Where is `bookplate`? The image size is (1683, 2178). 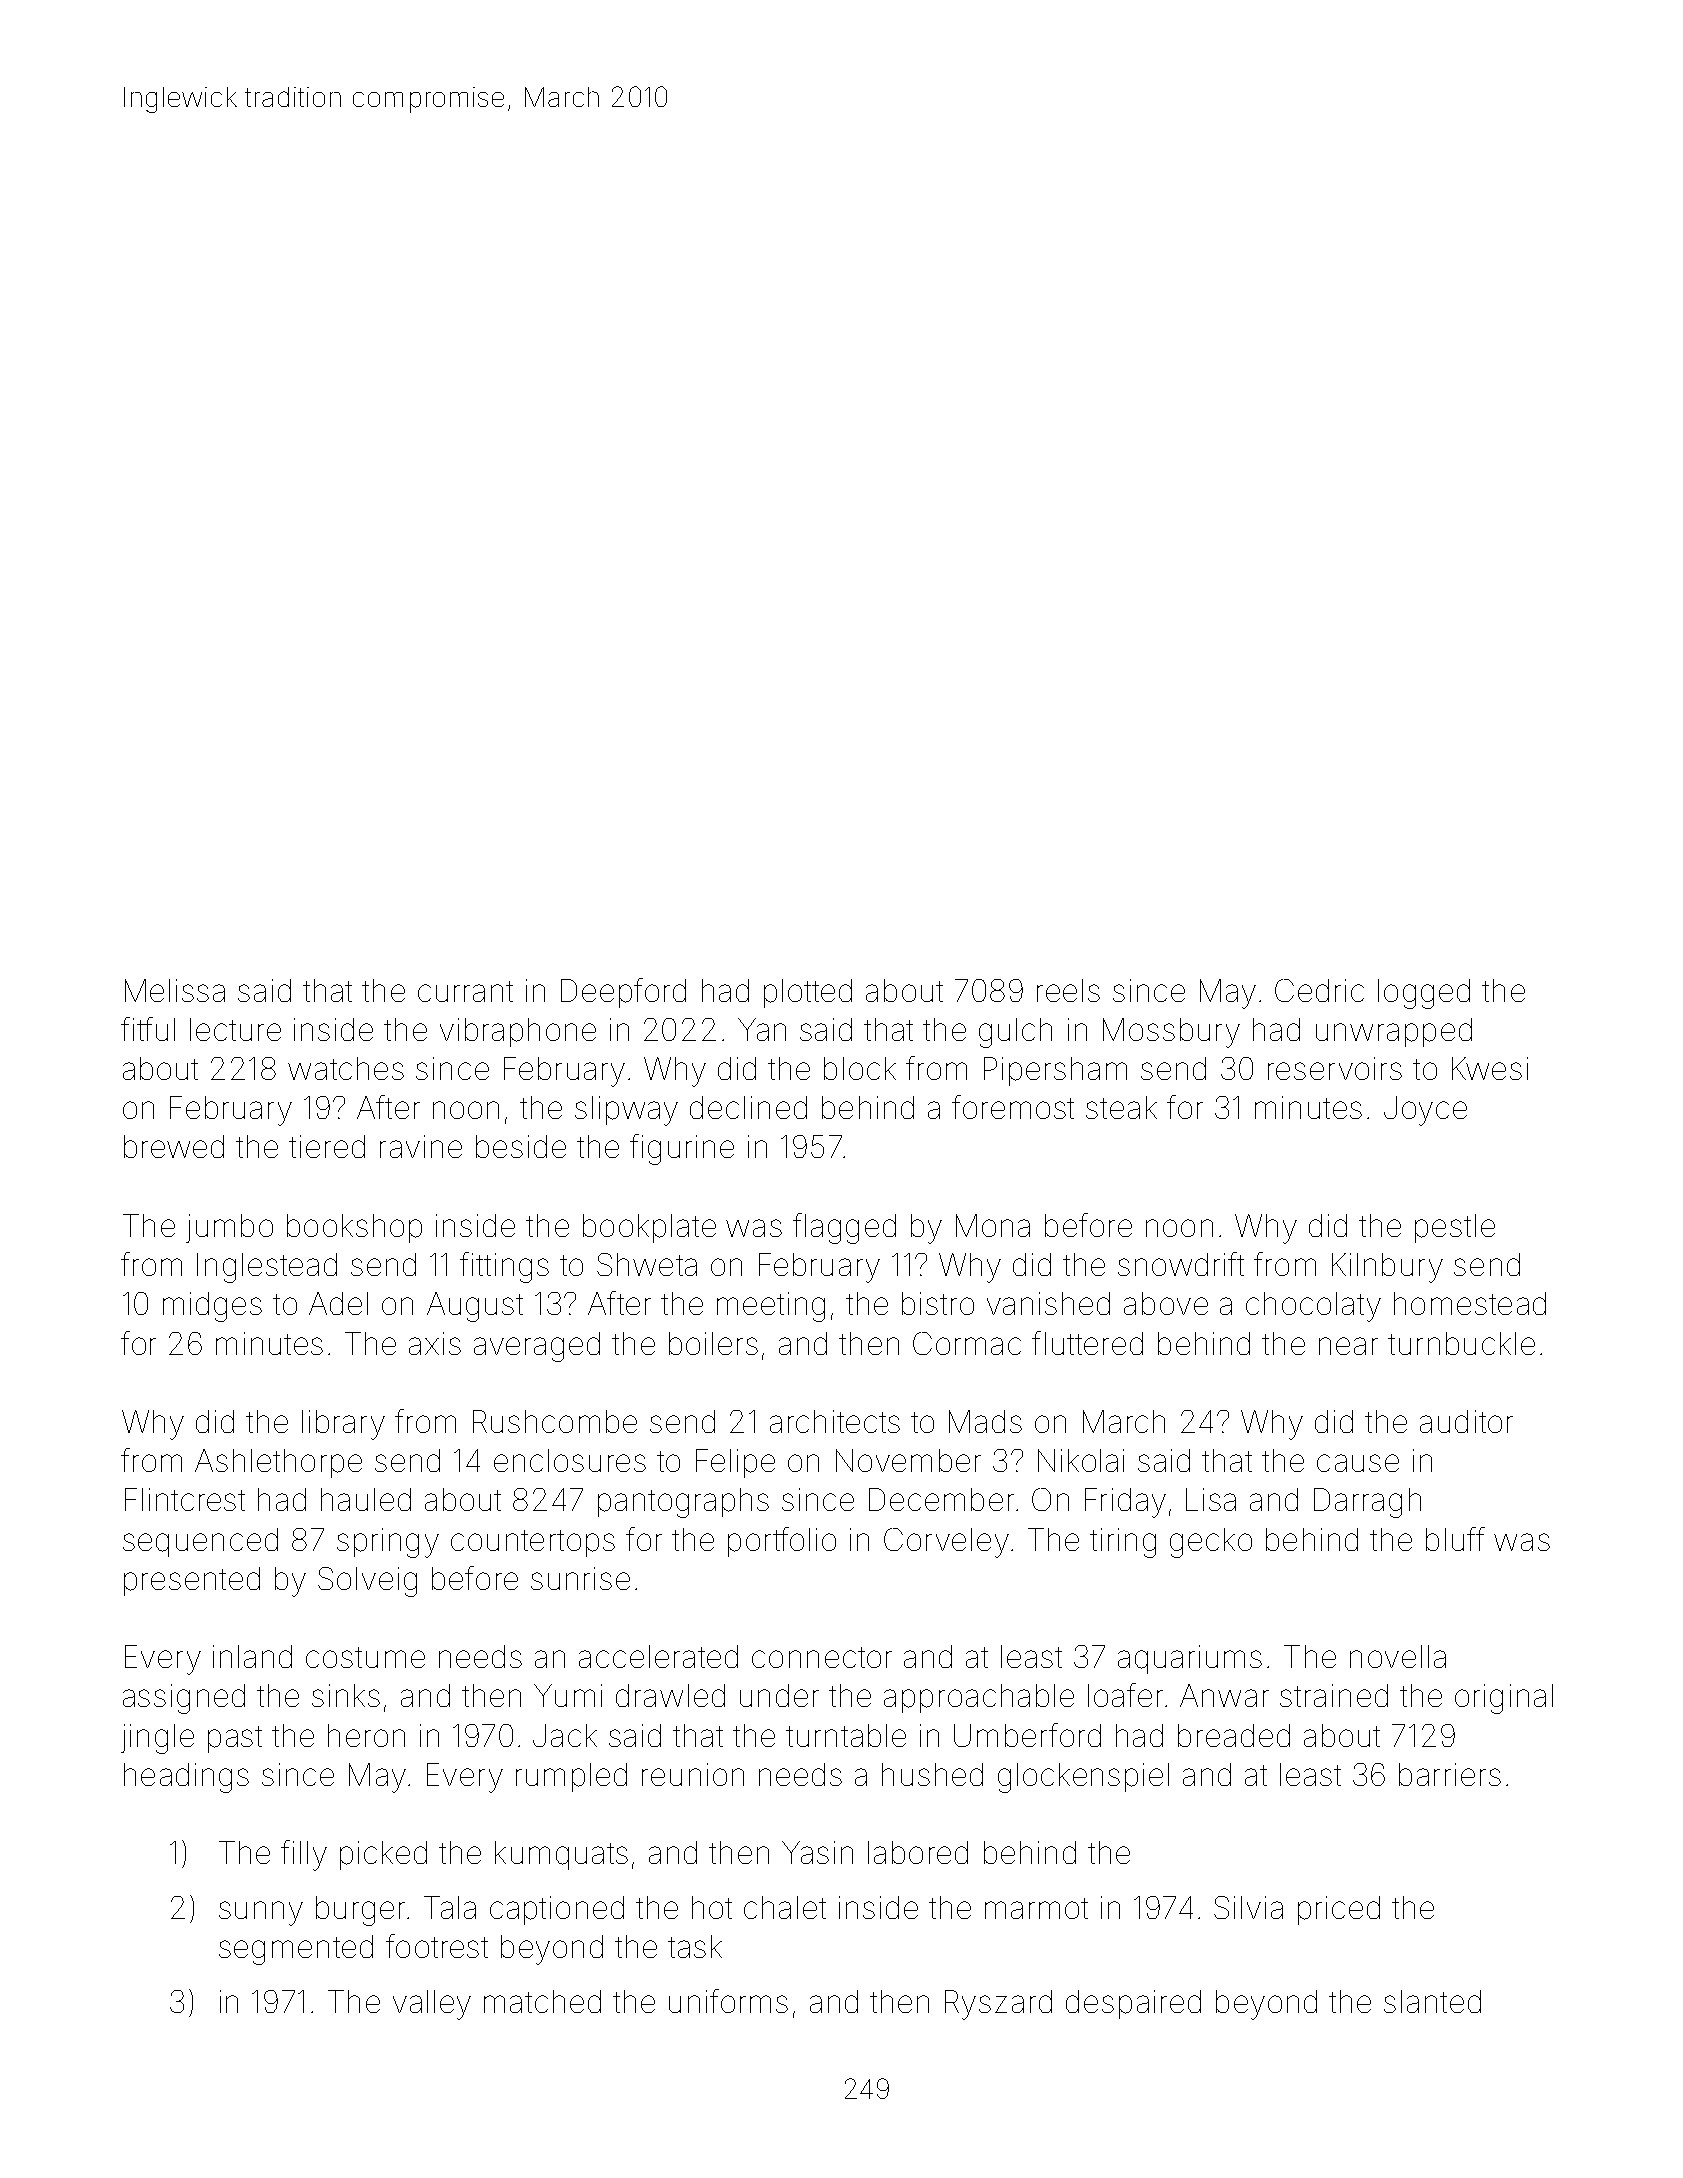 bookplate is located at coordinates (649, 1228).
